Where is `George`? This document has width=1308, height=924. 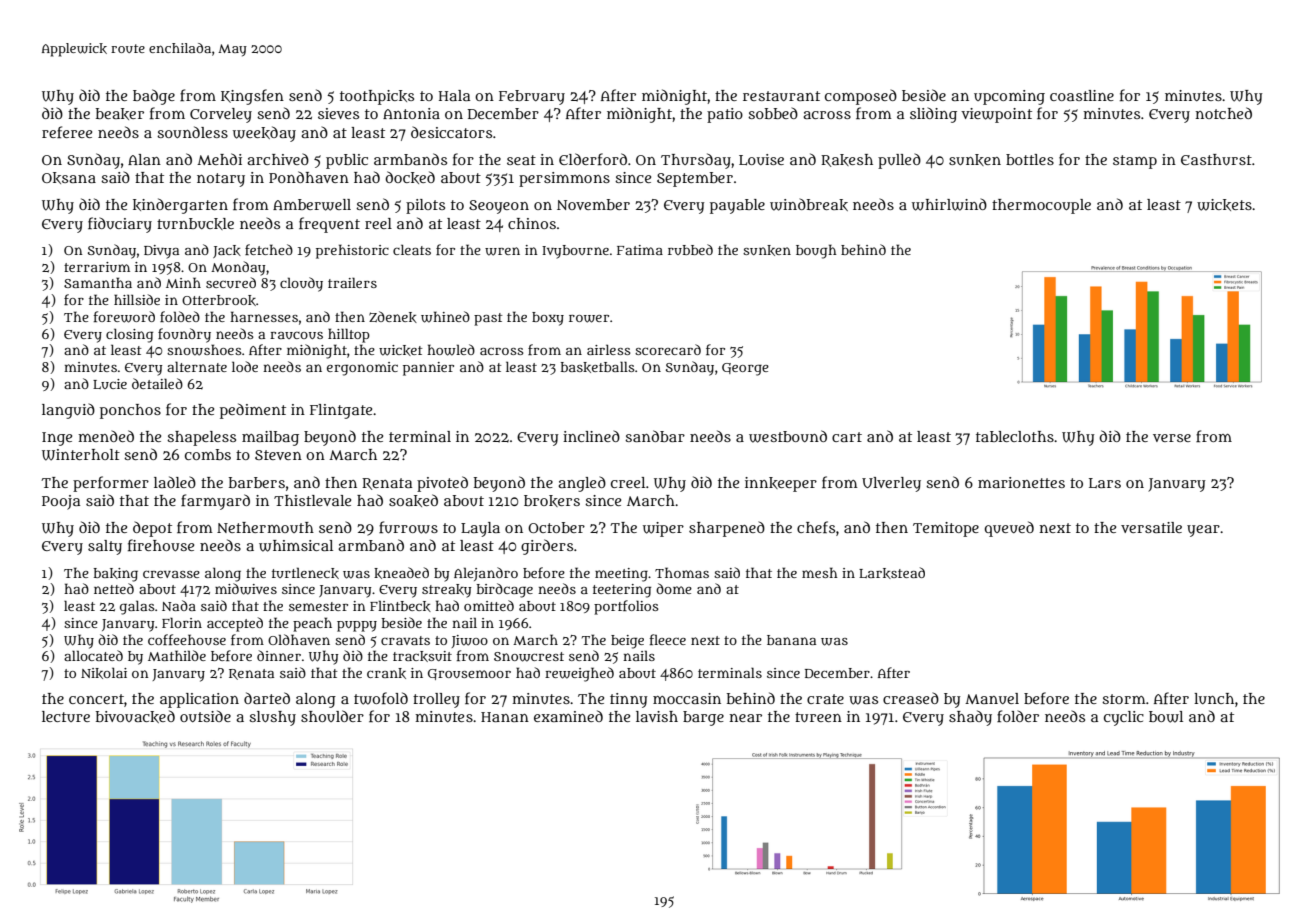 George is located at coordinates (745, 369).
